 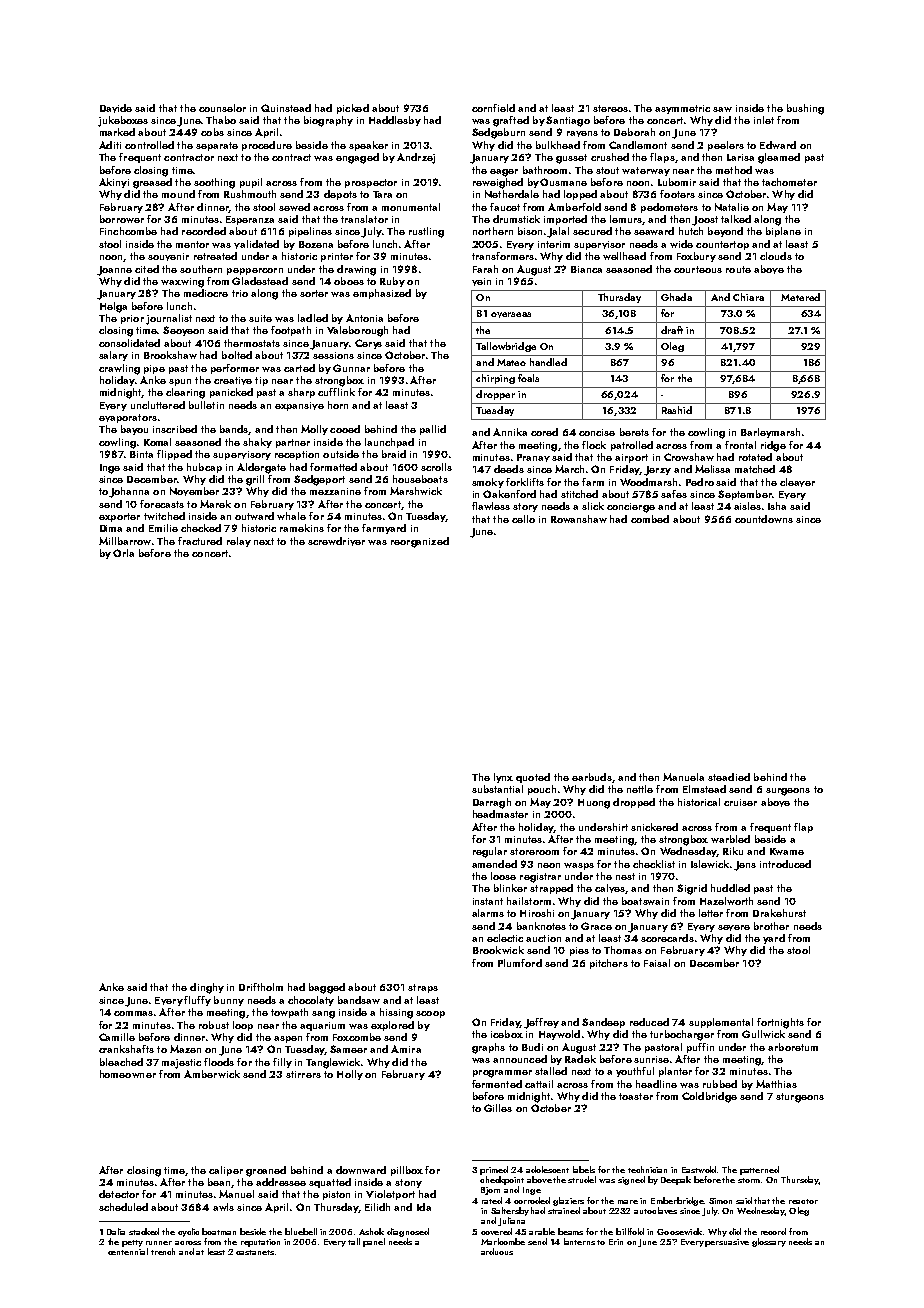 I want to click on Mazen, so click(x=185, y=1049).
